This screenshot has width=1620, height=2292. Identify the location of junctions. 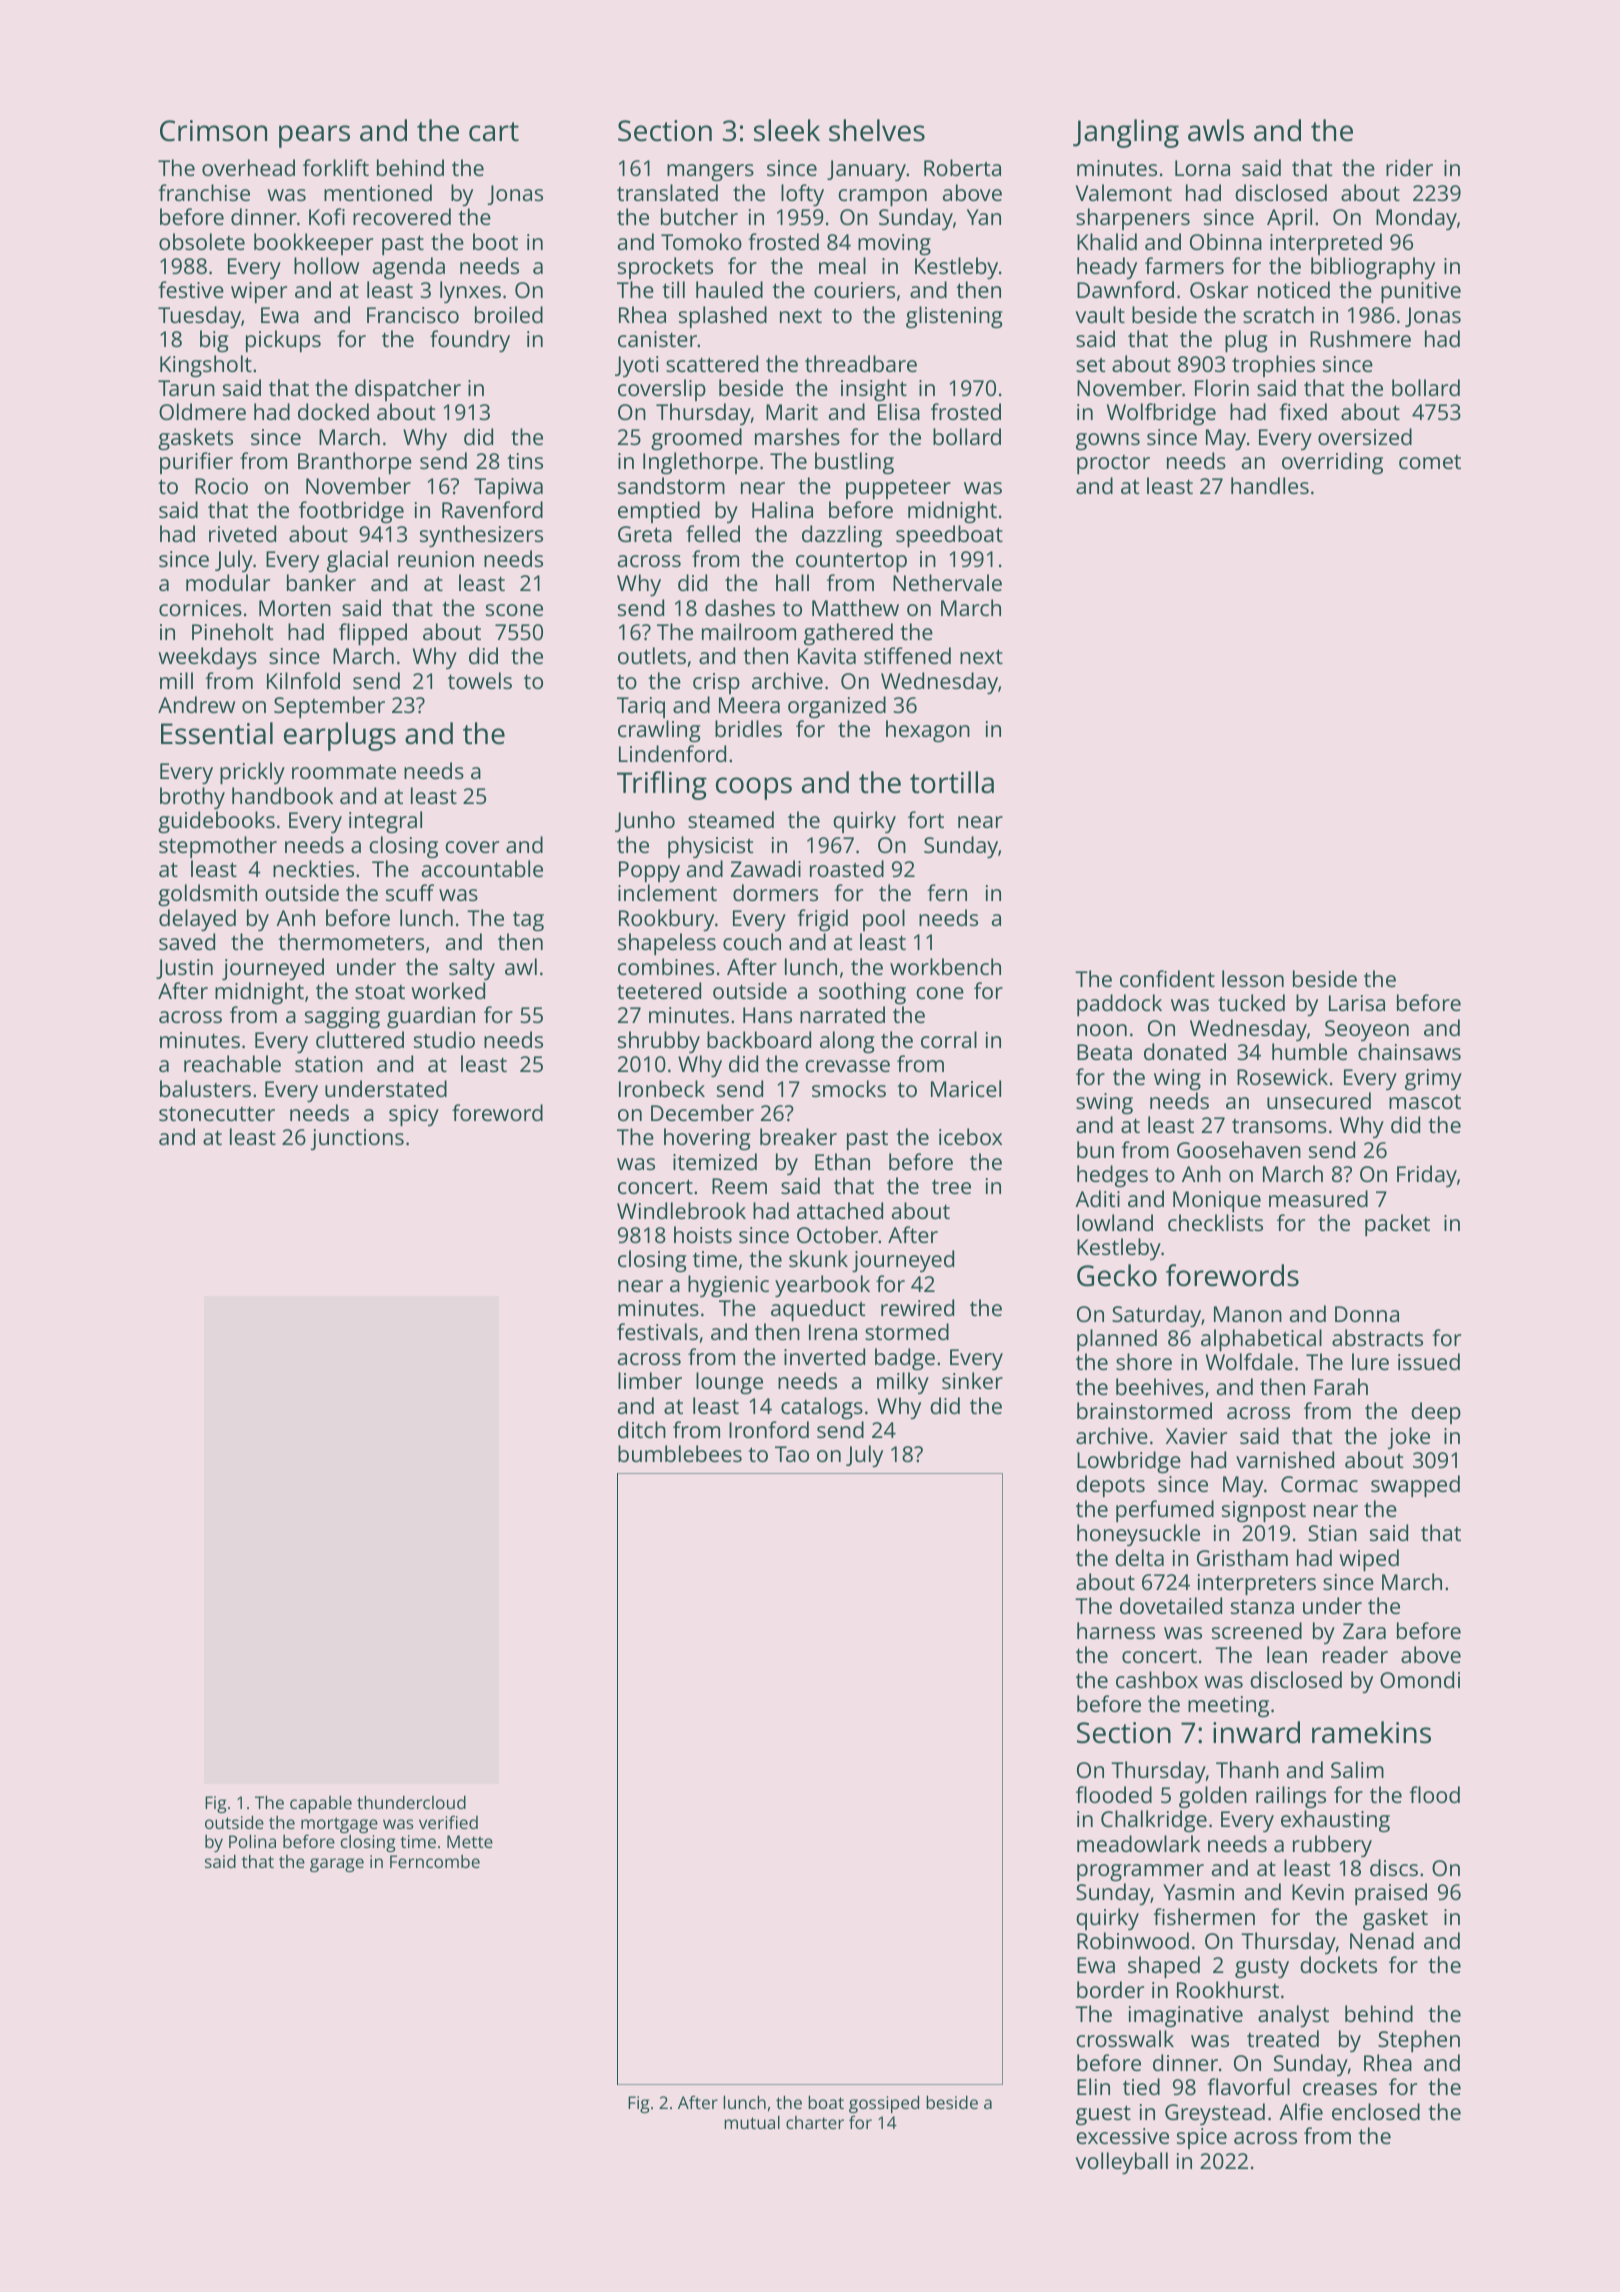
(357, 1139).
